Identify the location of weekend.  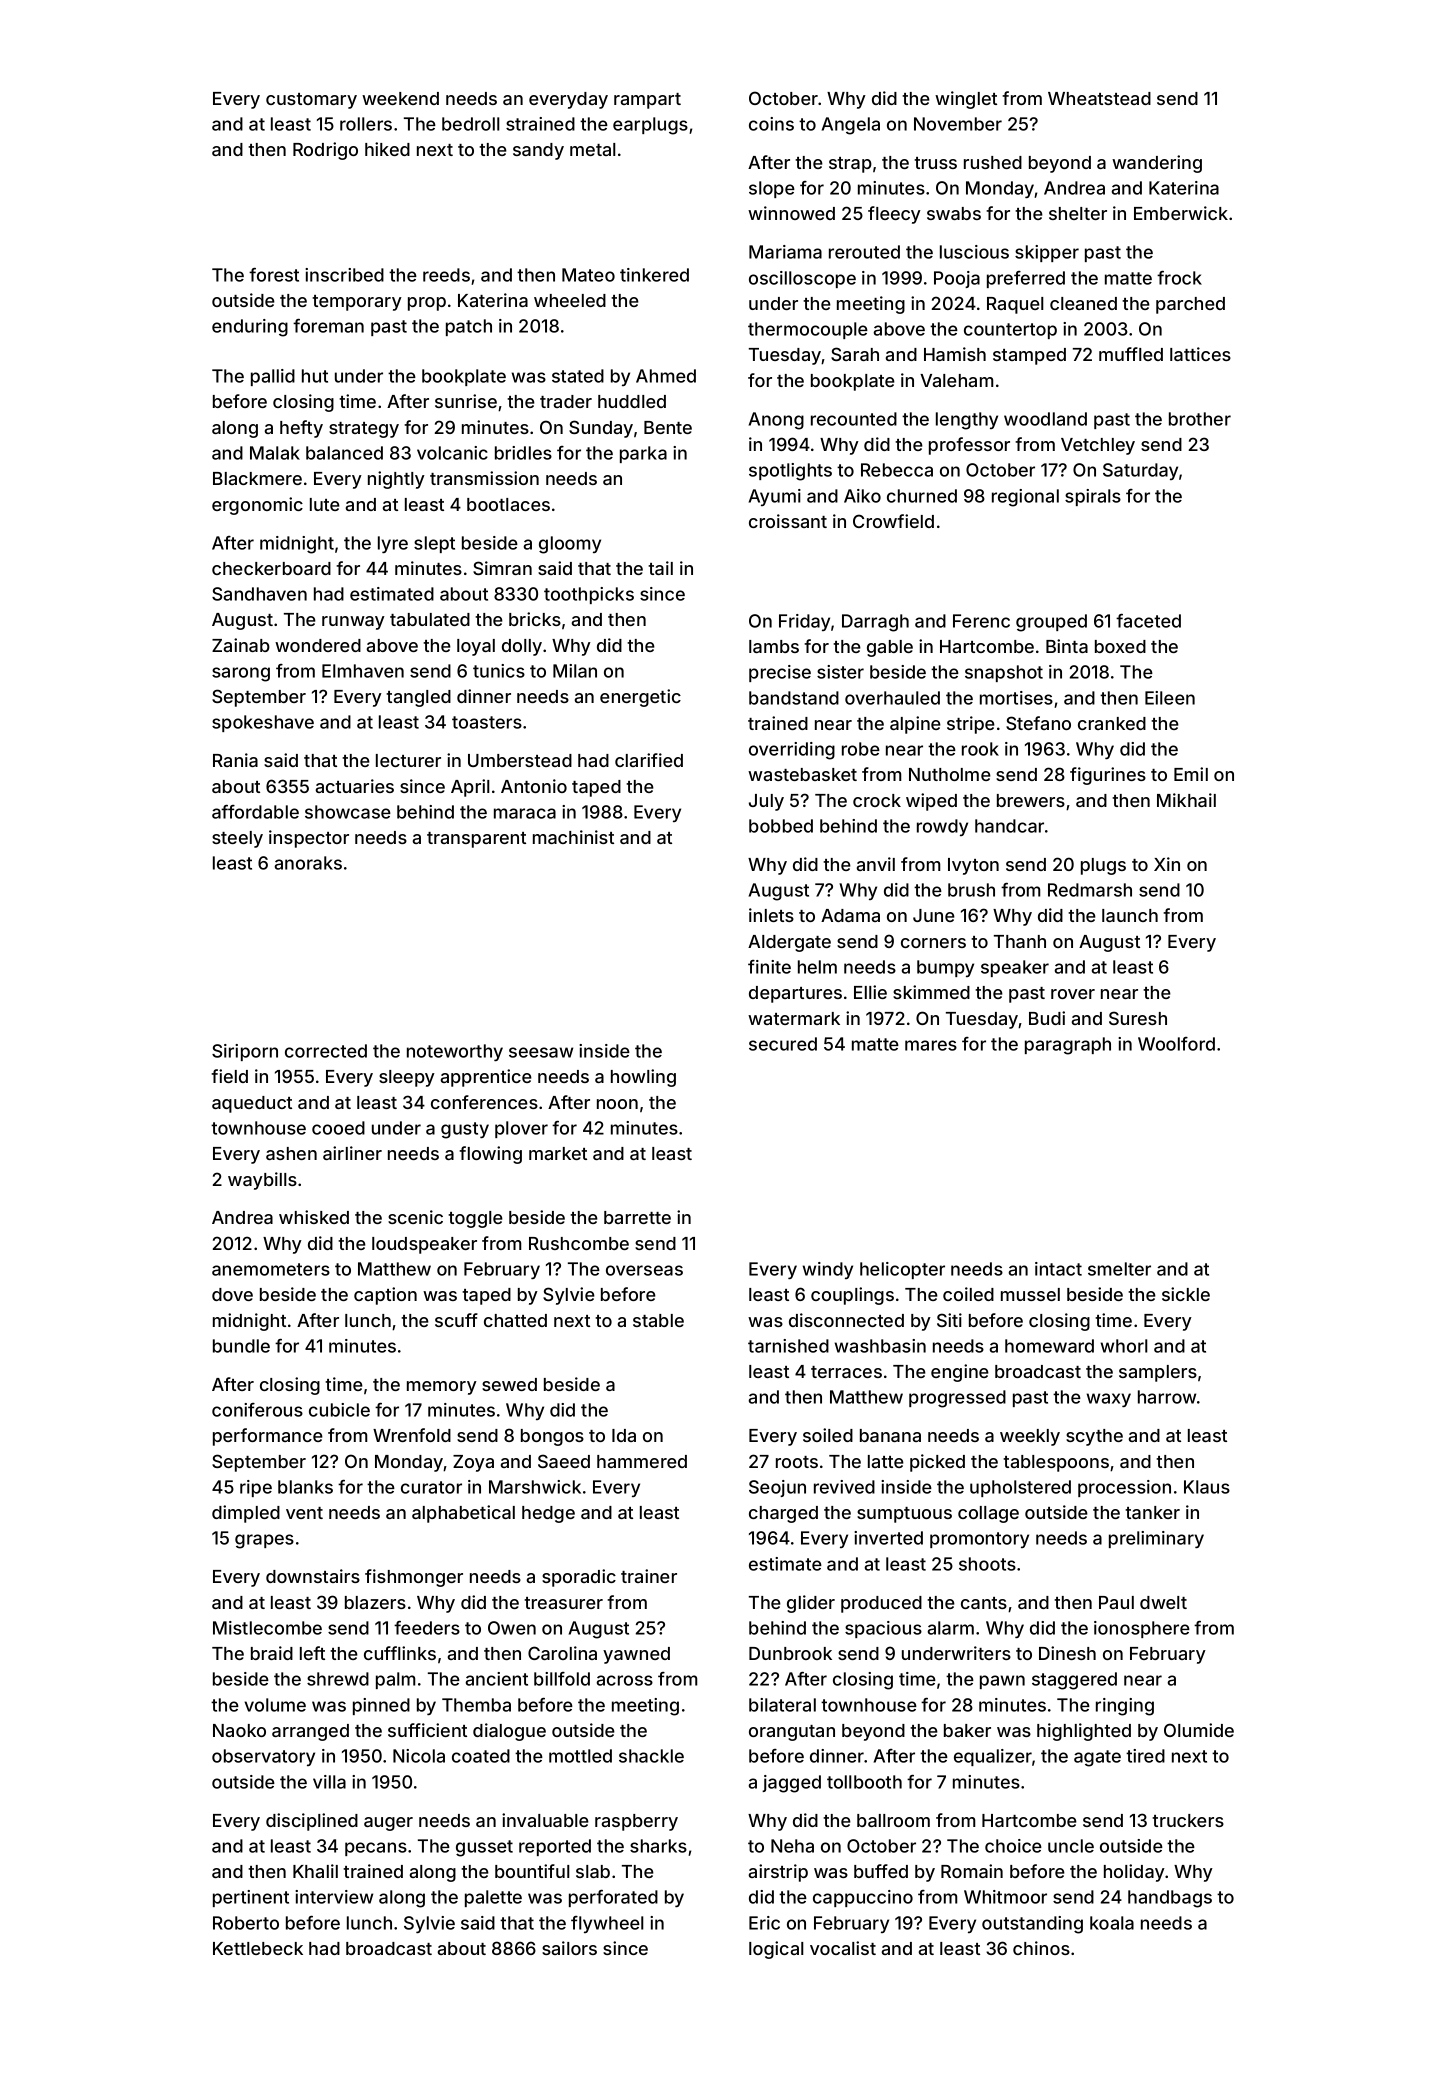
(400, 98).
